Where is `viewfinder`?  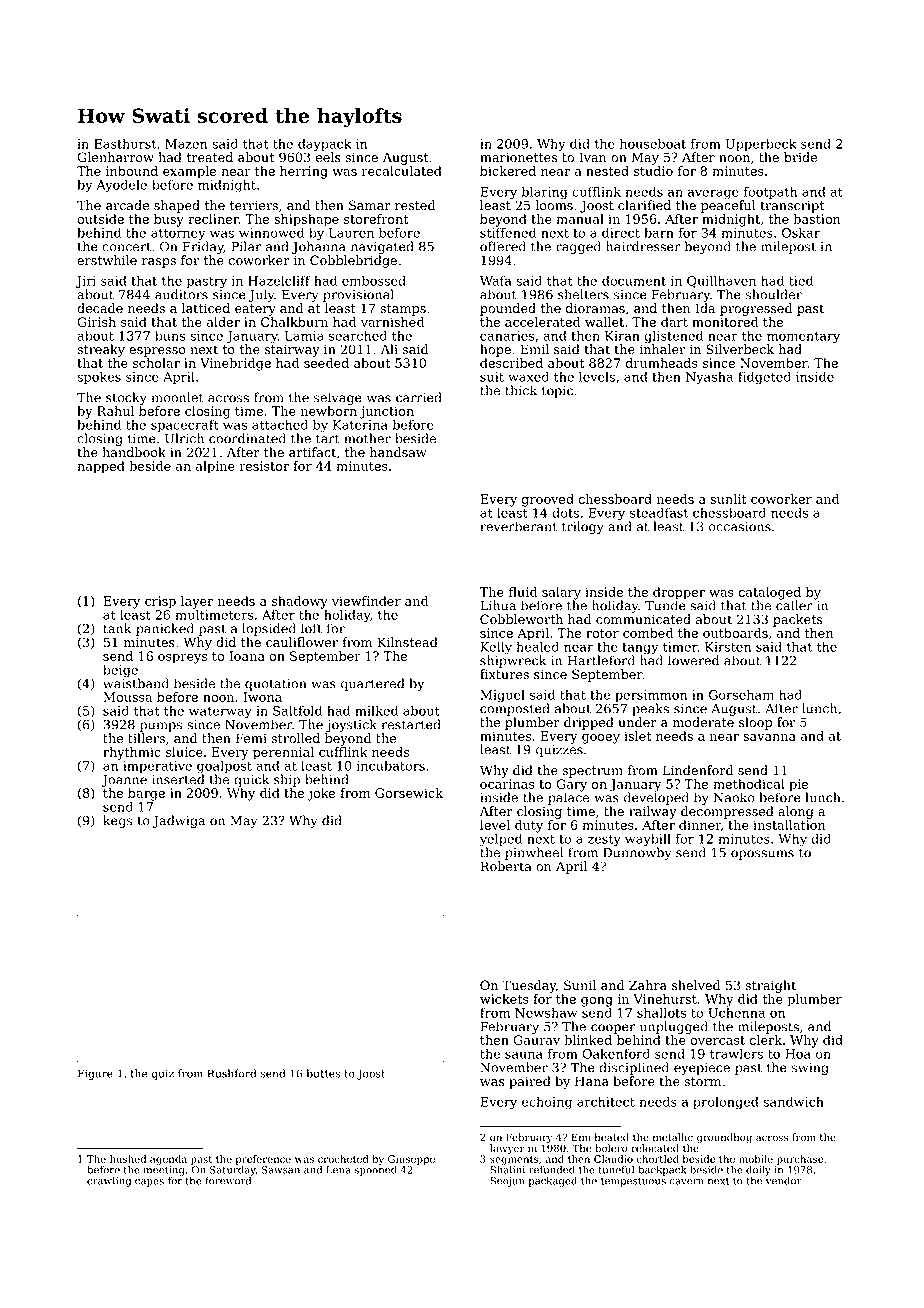
viewfinder is located at coordinates (366, 601).
